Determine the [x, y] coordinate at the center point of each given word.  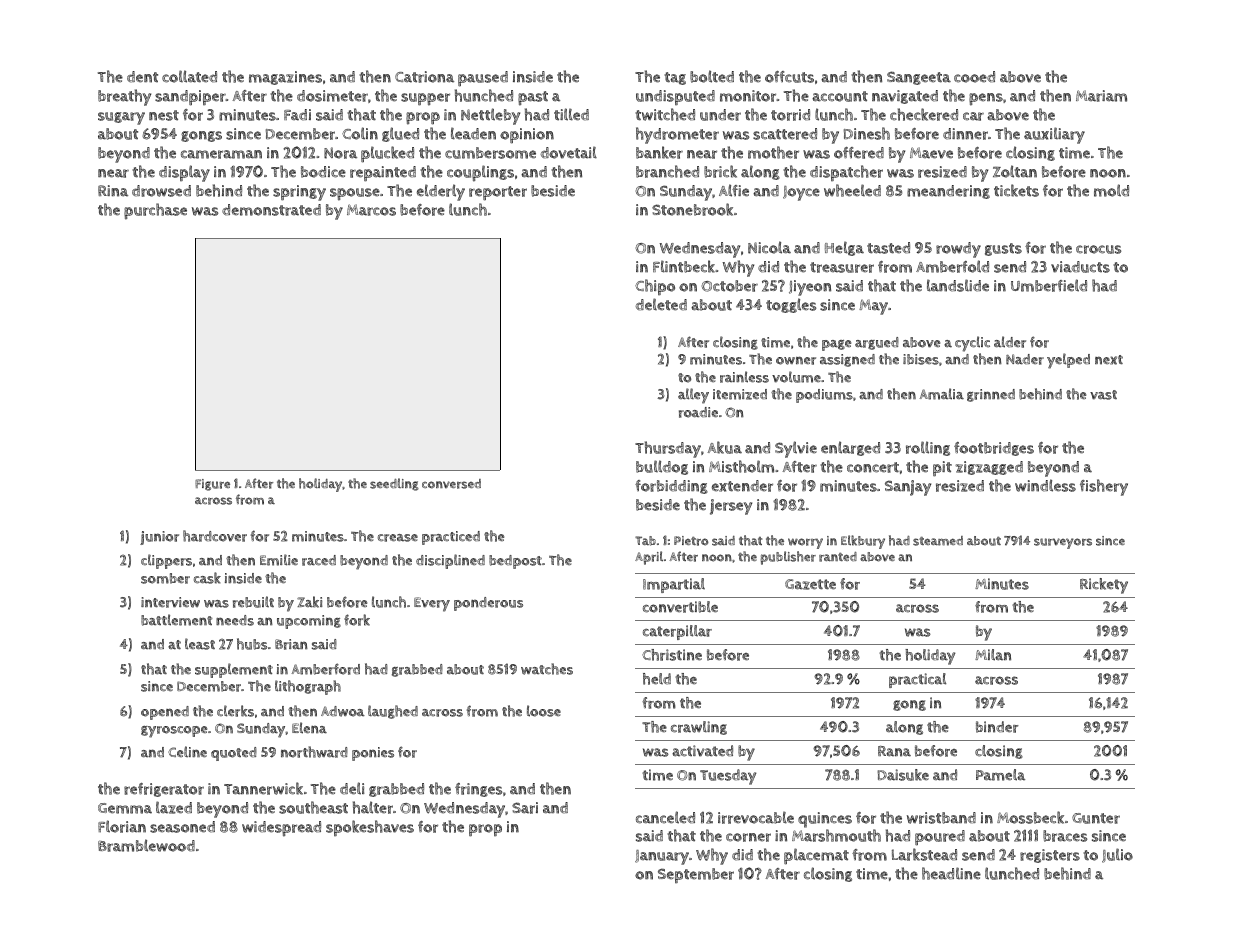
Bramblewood [146, 845]
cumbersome [490, 153]
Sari [525, 808]
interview [170, 602]
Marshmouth [836, 835]
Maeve [931, 153]
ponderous [488, 604]
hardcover [215, 536]
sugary [121, 118]
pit [942, 469]
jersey [731, 507]
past [533, 98]
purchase [155, 211]
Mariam [1101, 96]
